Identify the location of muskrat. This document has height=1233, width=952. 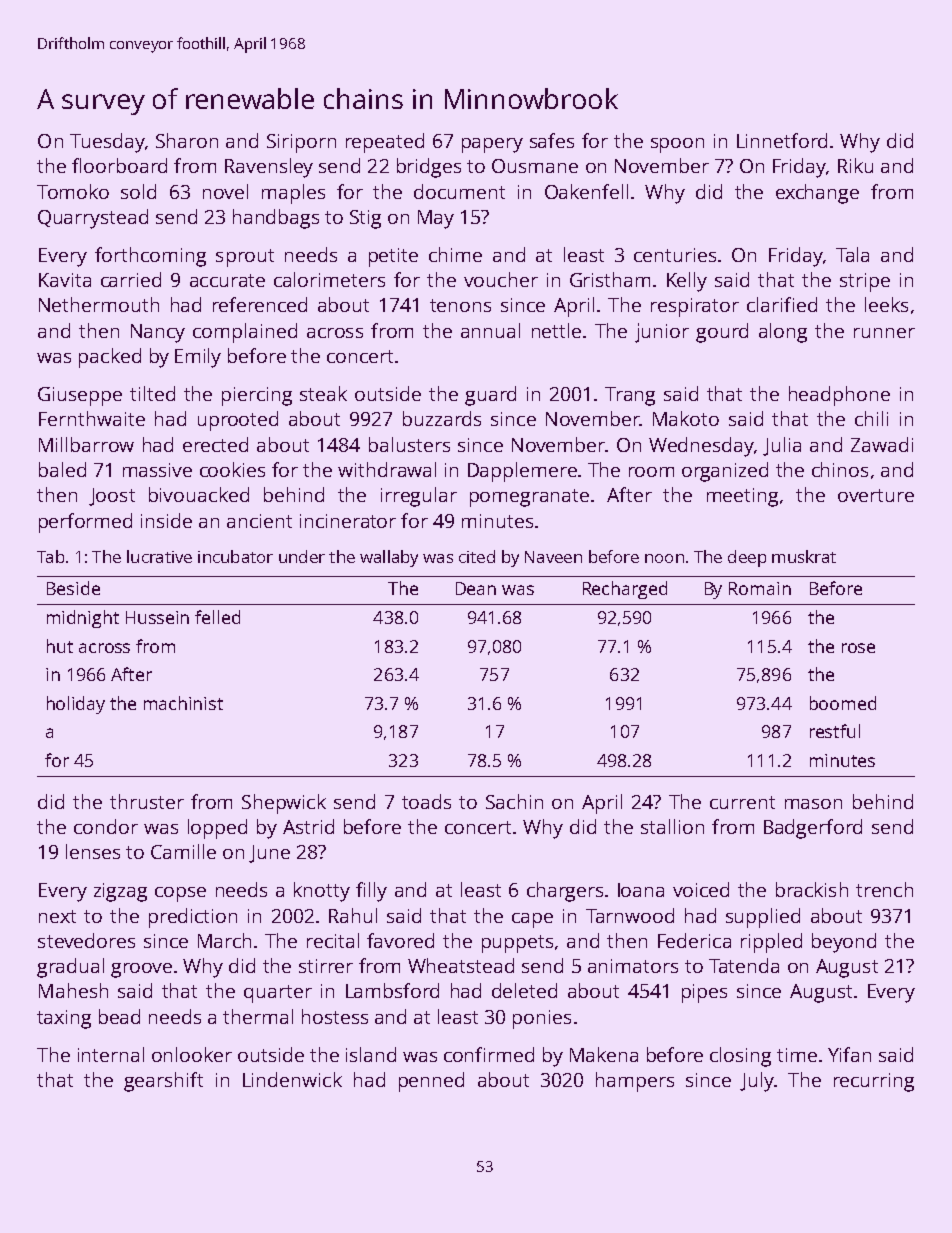
(804, 556).
